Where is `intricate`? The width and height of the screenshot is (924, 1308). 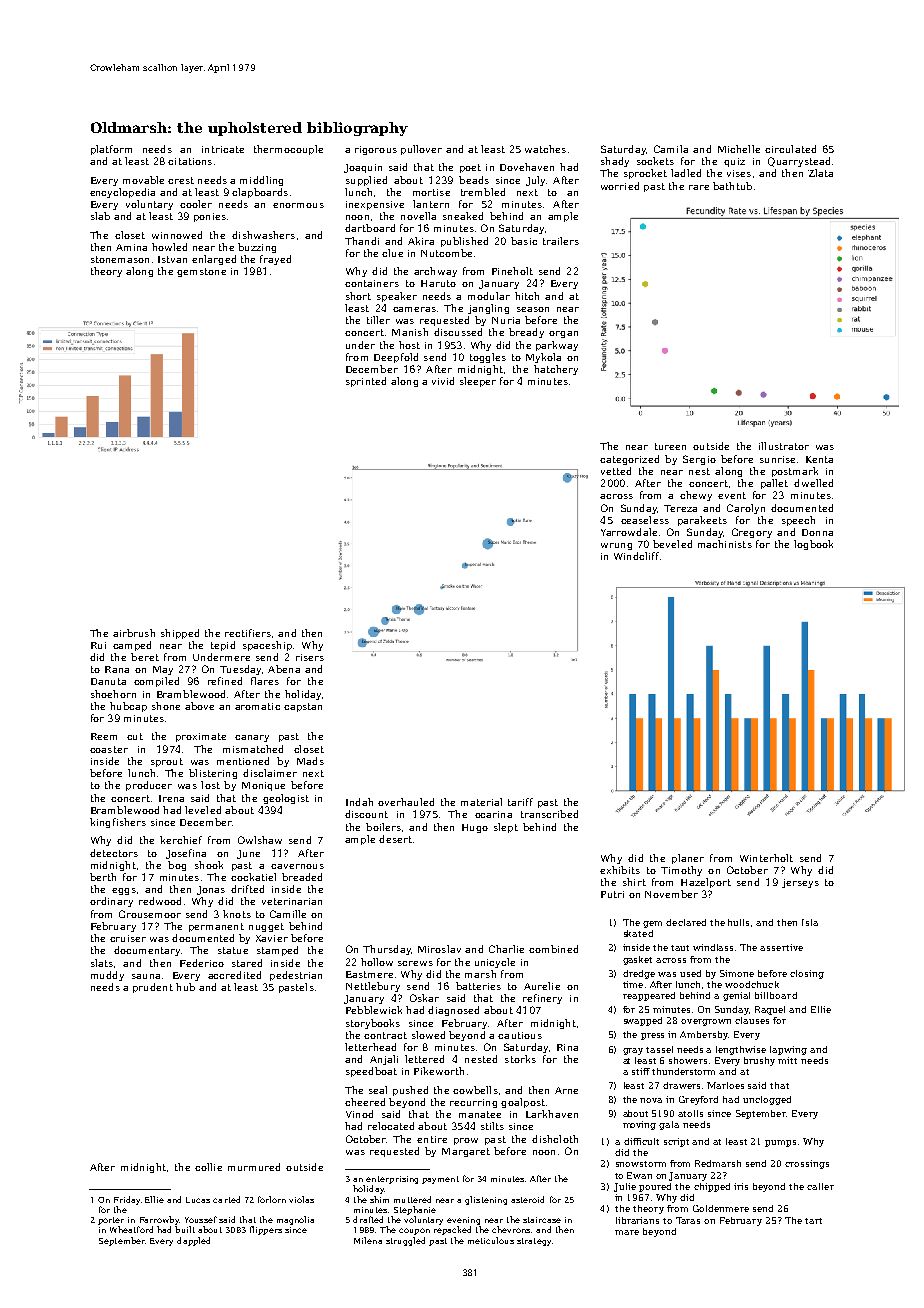
intricate is located at coordinates (223, 149).
